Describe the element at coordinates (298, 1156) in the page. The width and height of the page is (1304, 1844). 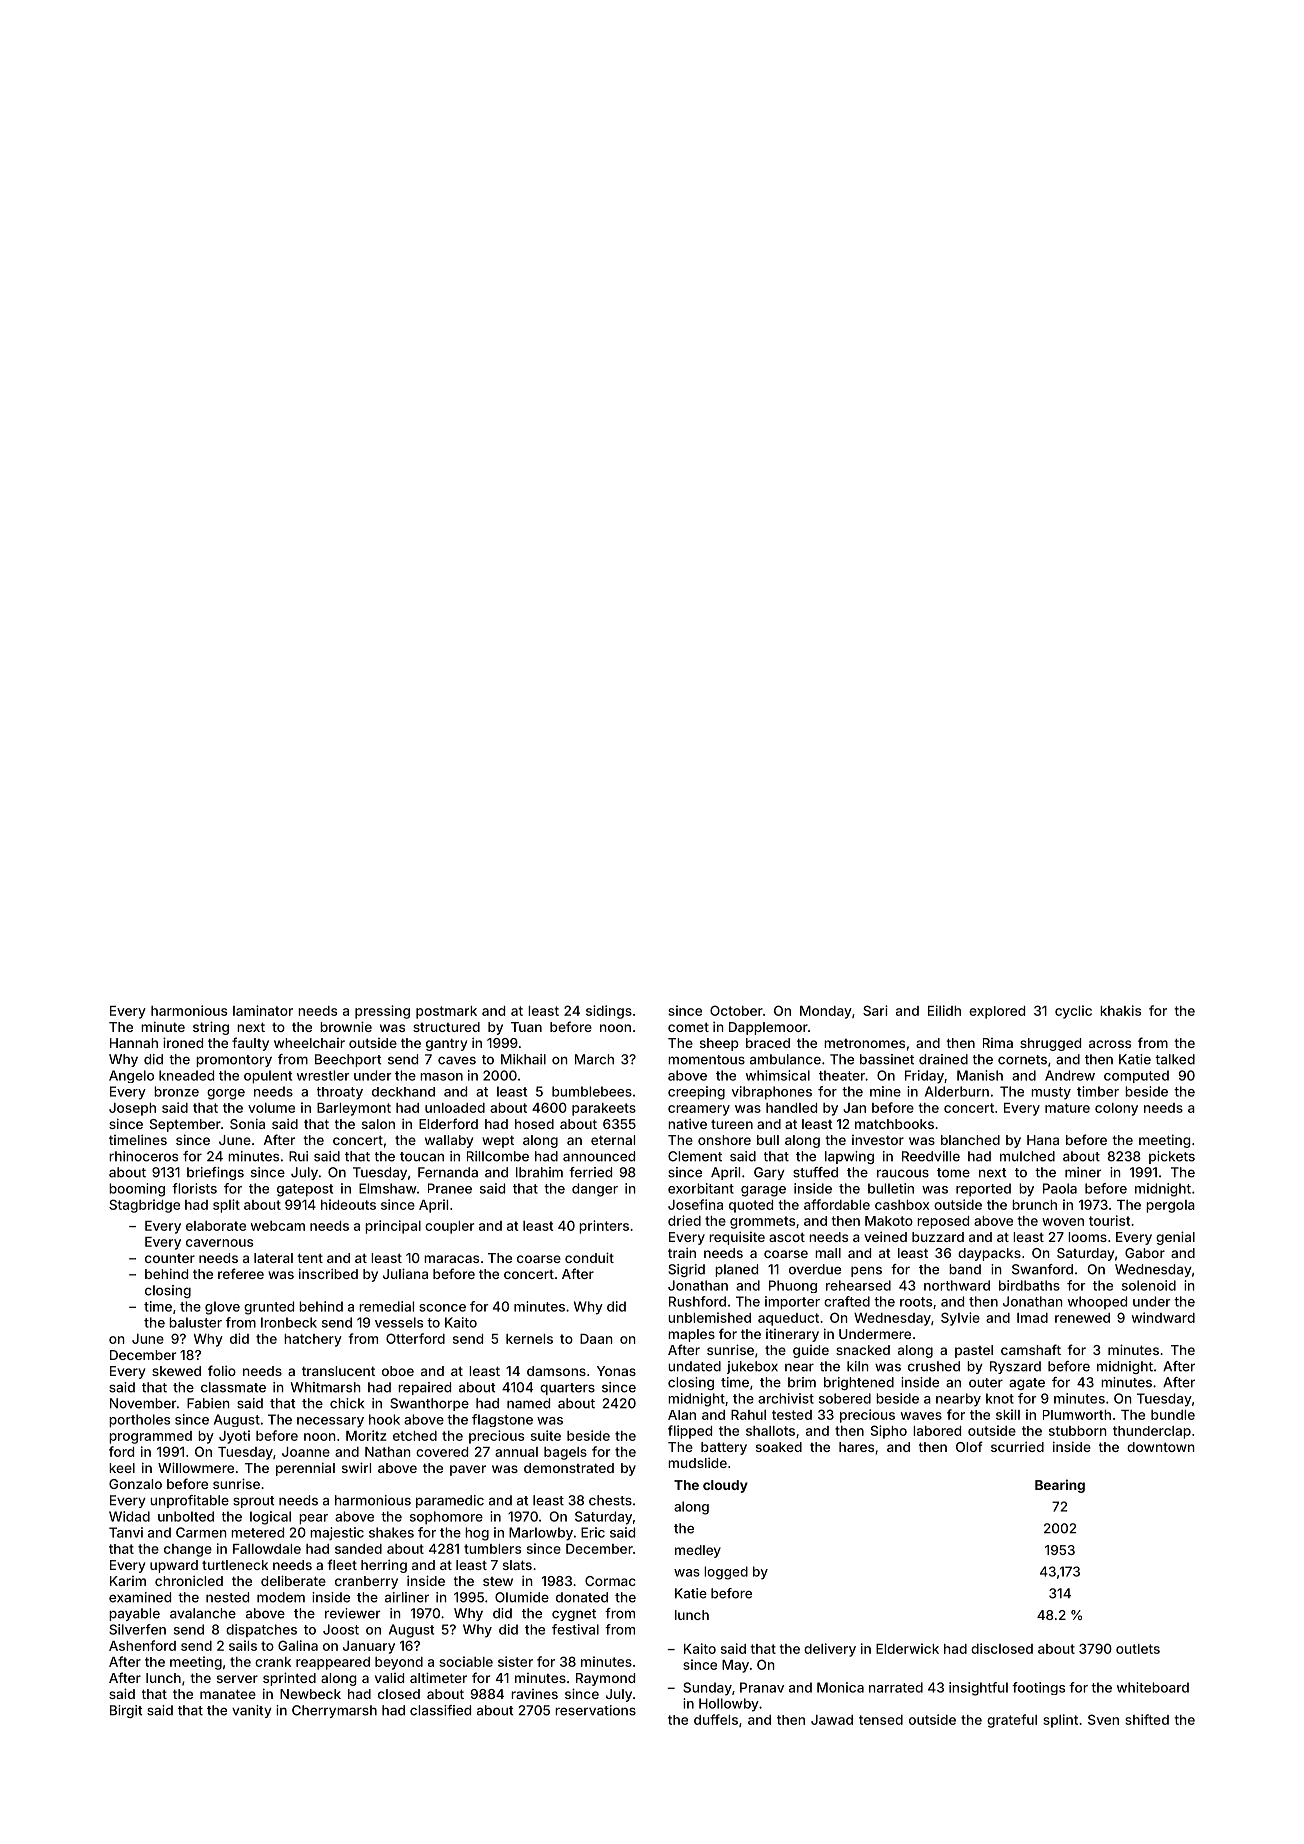
I see `Rui` at that location.
